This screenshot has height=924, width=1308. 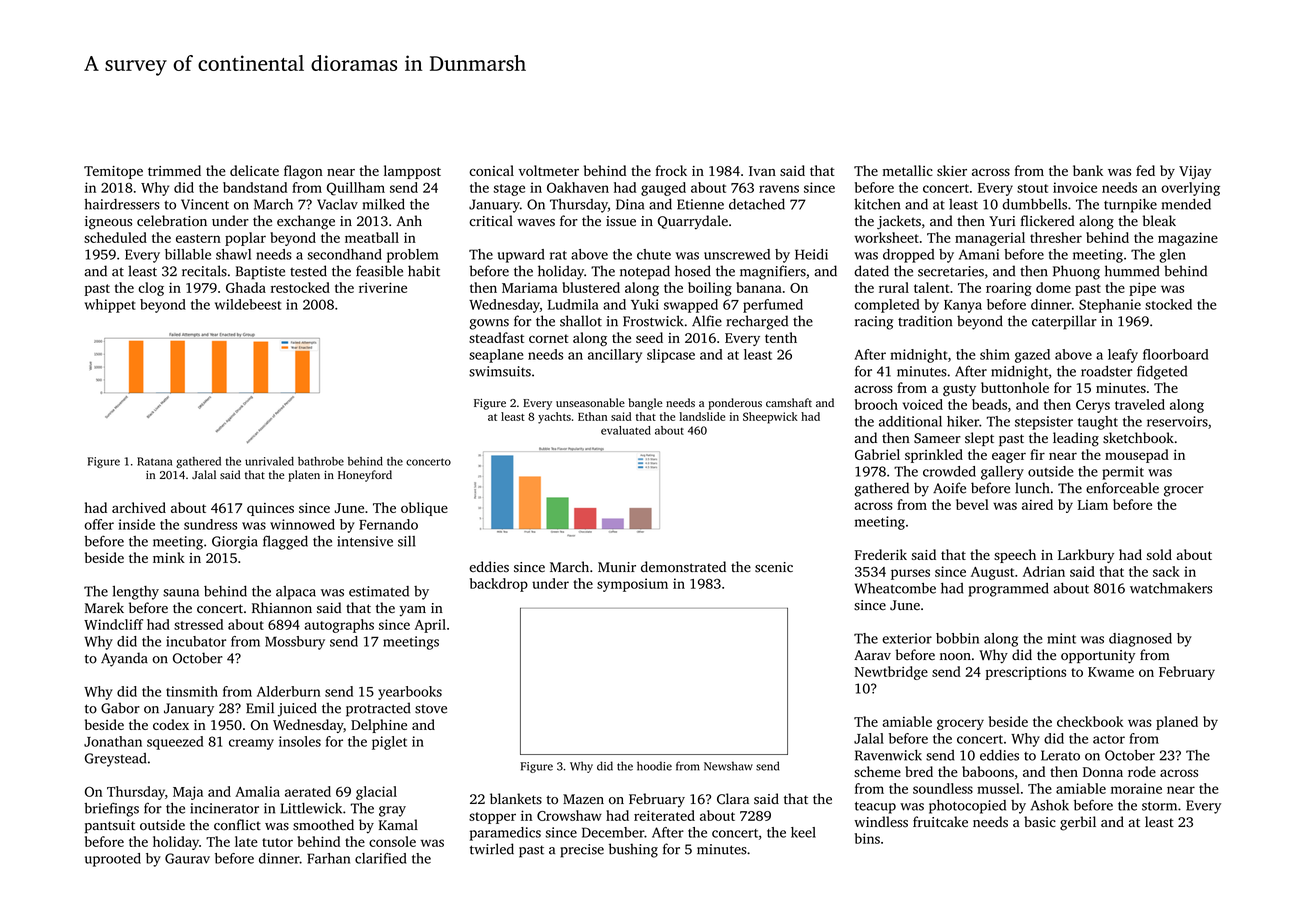 I want to click on bins, so click(x=867, y=838).
